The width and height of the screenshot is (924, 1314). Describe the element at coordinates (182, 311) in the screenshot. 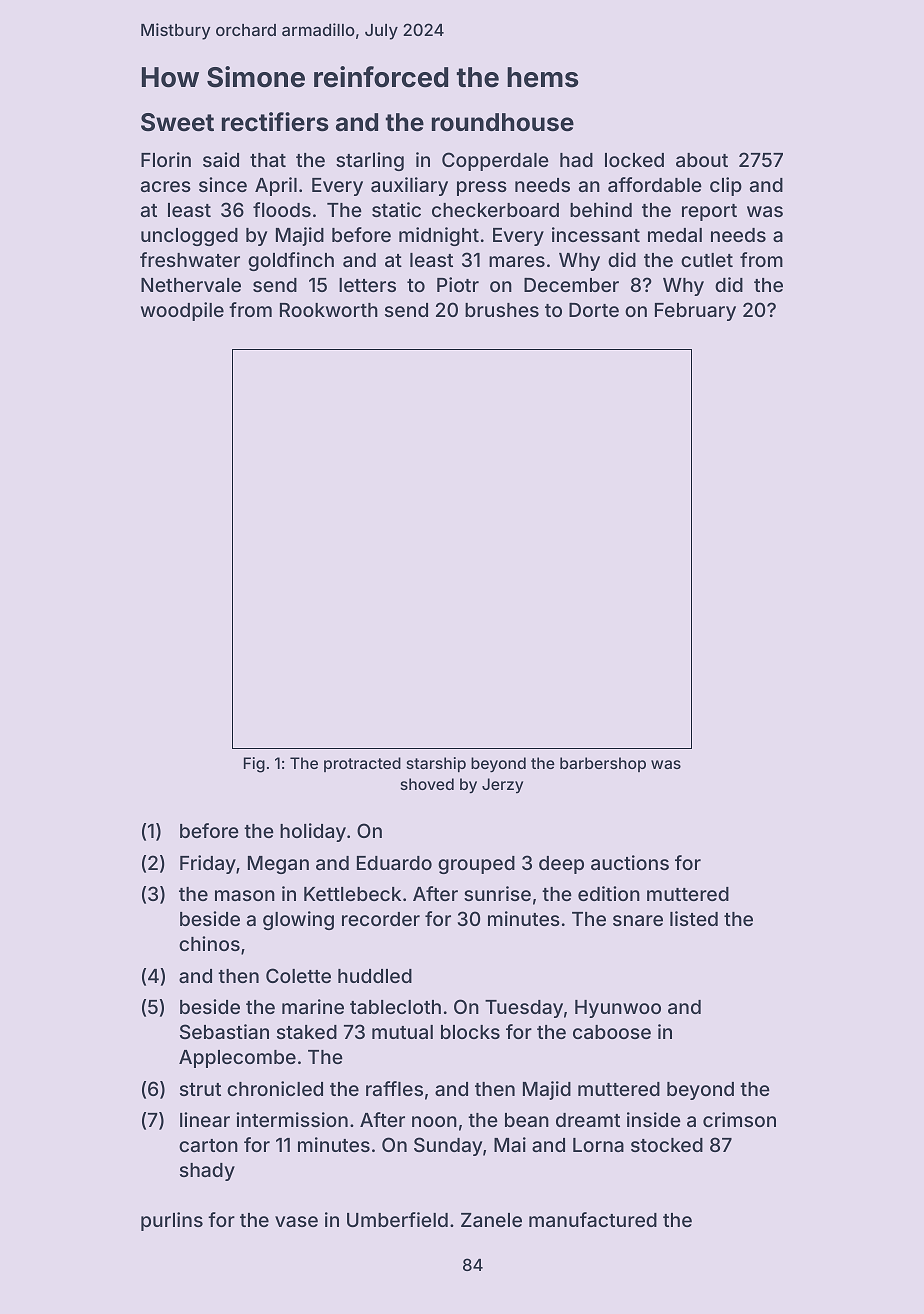

I see `woodpile` at that location.
